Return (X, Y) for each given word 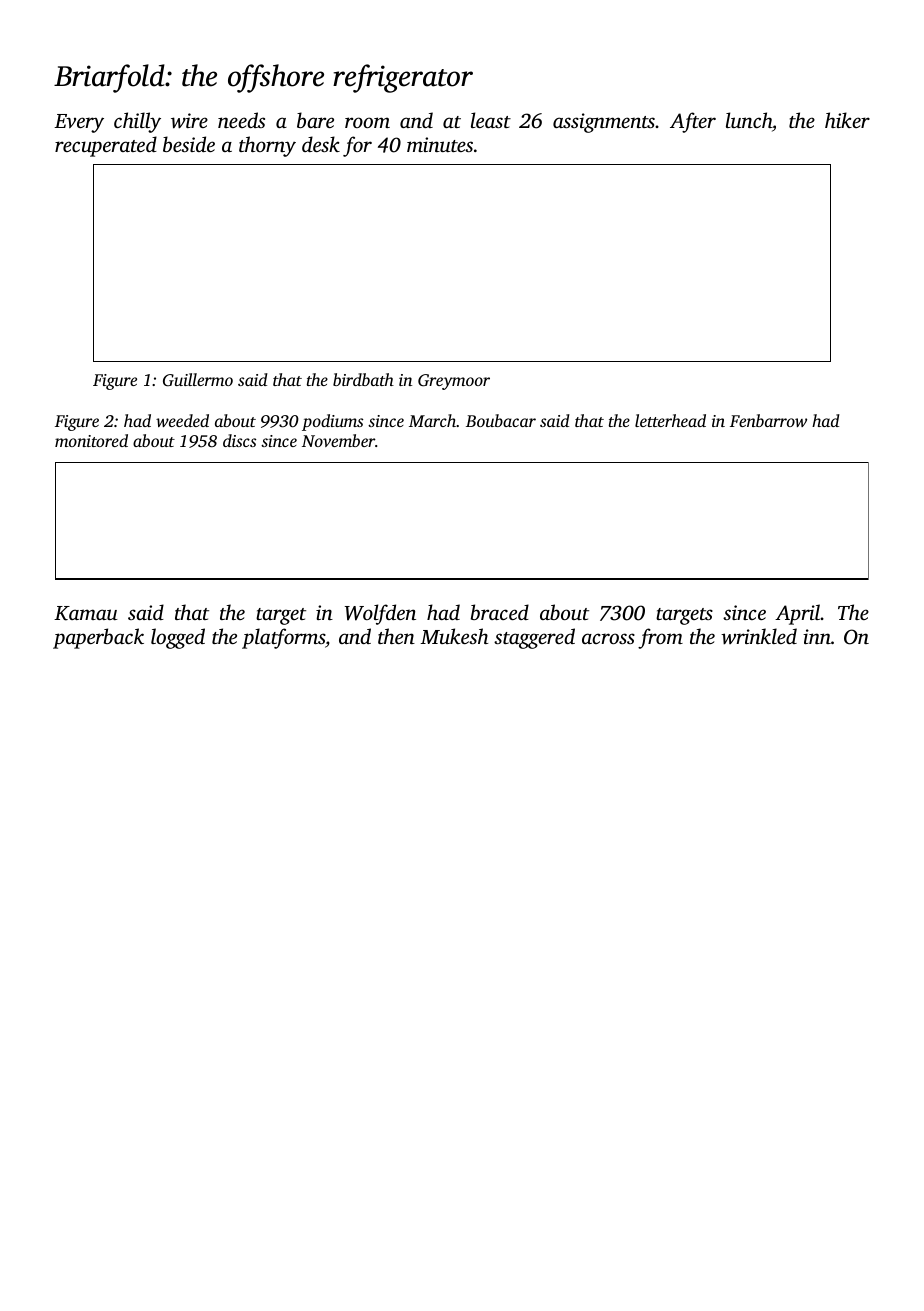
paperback (98, 638)
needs (241, 120)
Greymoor (454, 382)
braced (500, 612)
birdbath (363, 379)
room (367, 122)
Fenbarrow (768, 420)
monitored (91, 440)
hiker (847, 120)
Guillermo (198, 380)
